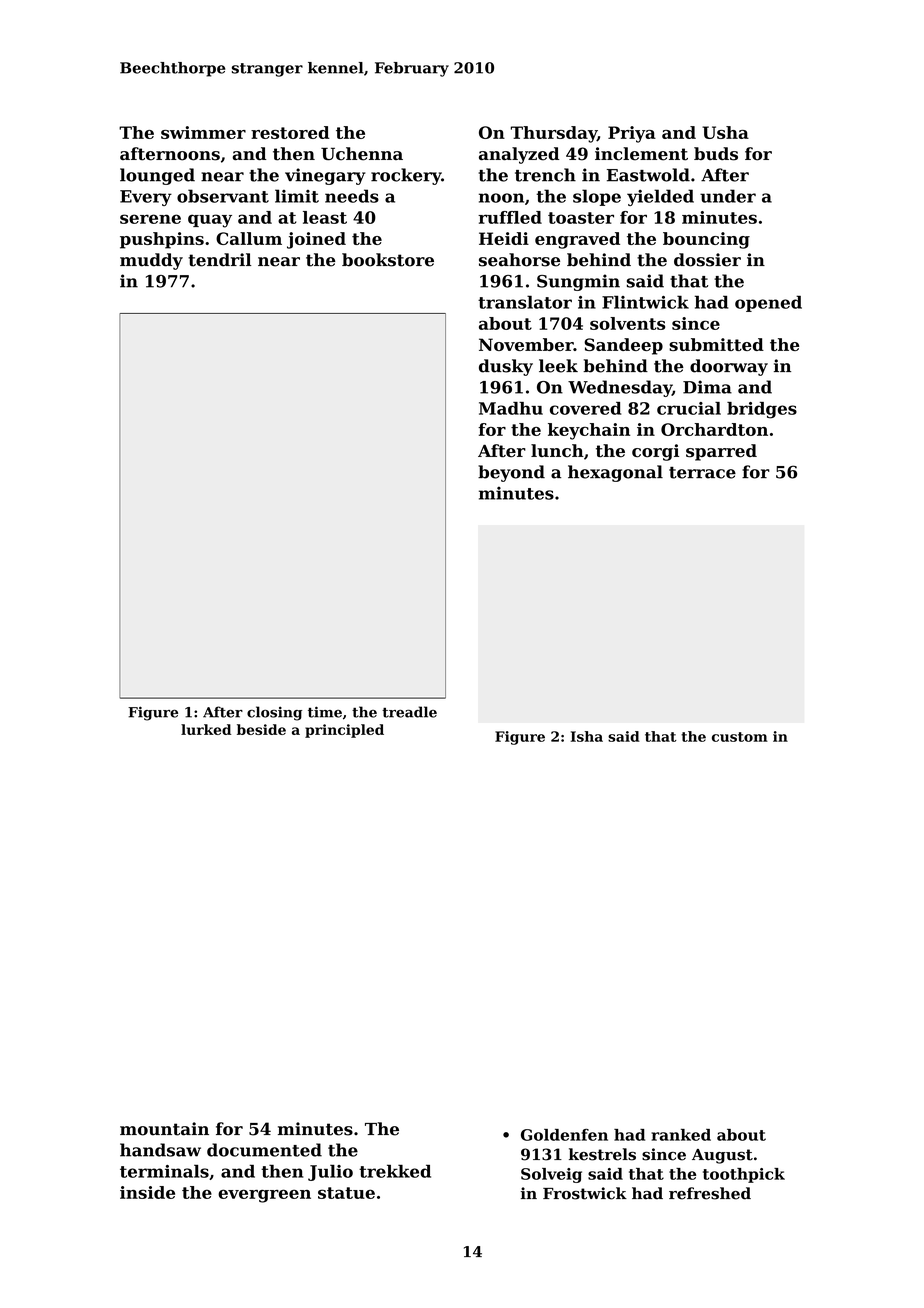  I want to click on handsaw, so click(160, 1150).
